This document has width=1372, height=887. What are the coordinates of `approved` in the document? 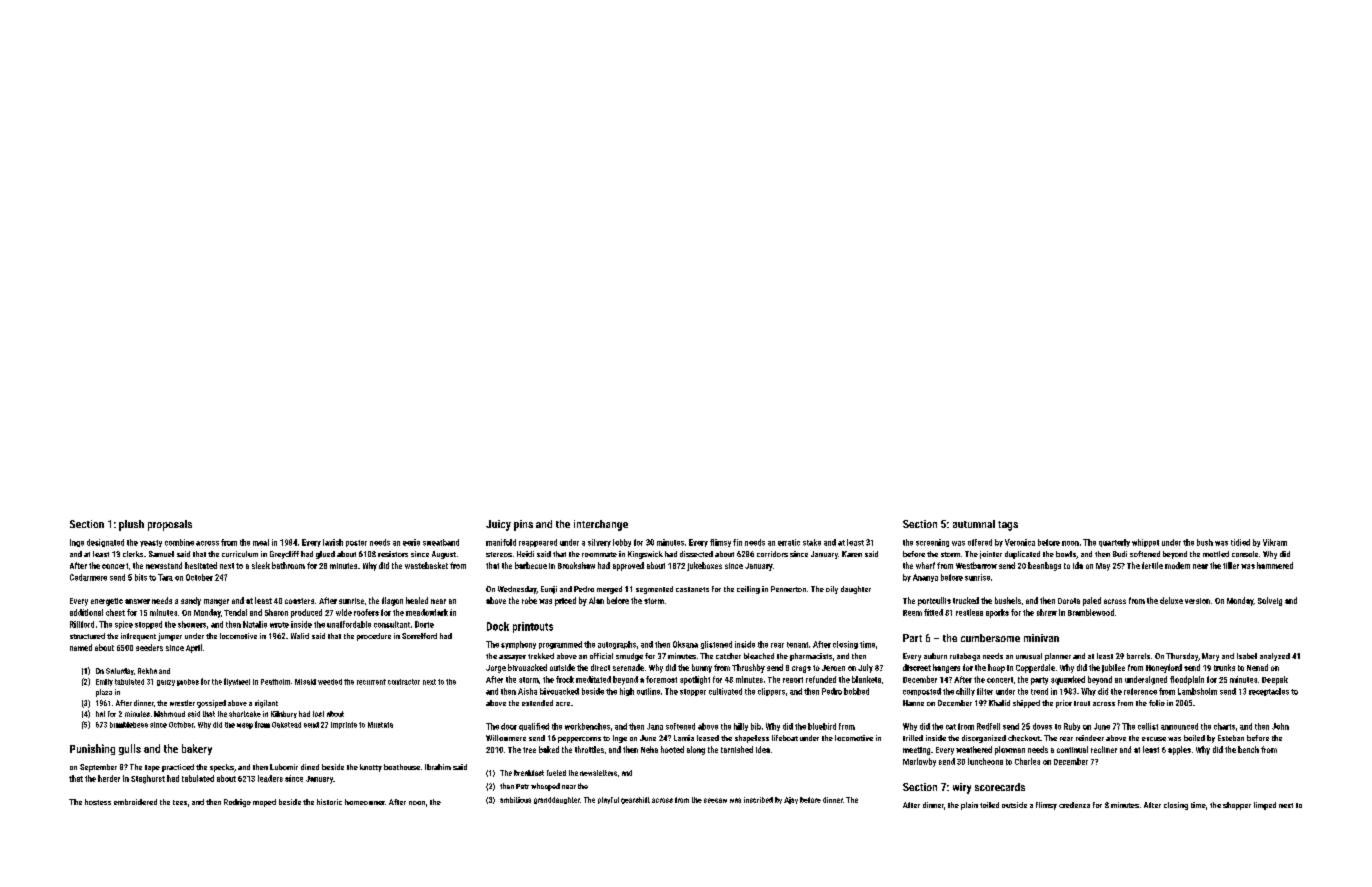 It's located at (628, 566).
